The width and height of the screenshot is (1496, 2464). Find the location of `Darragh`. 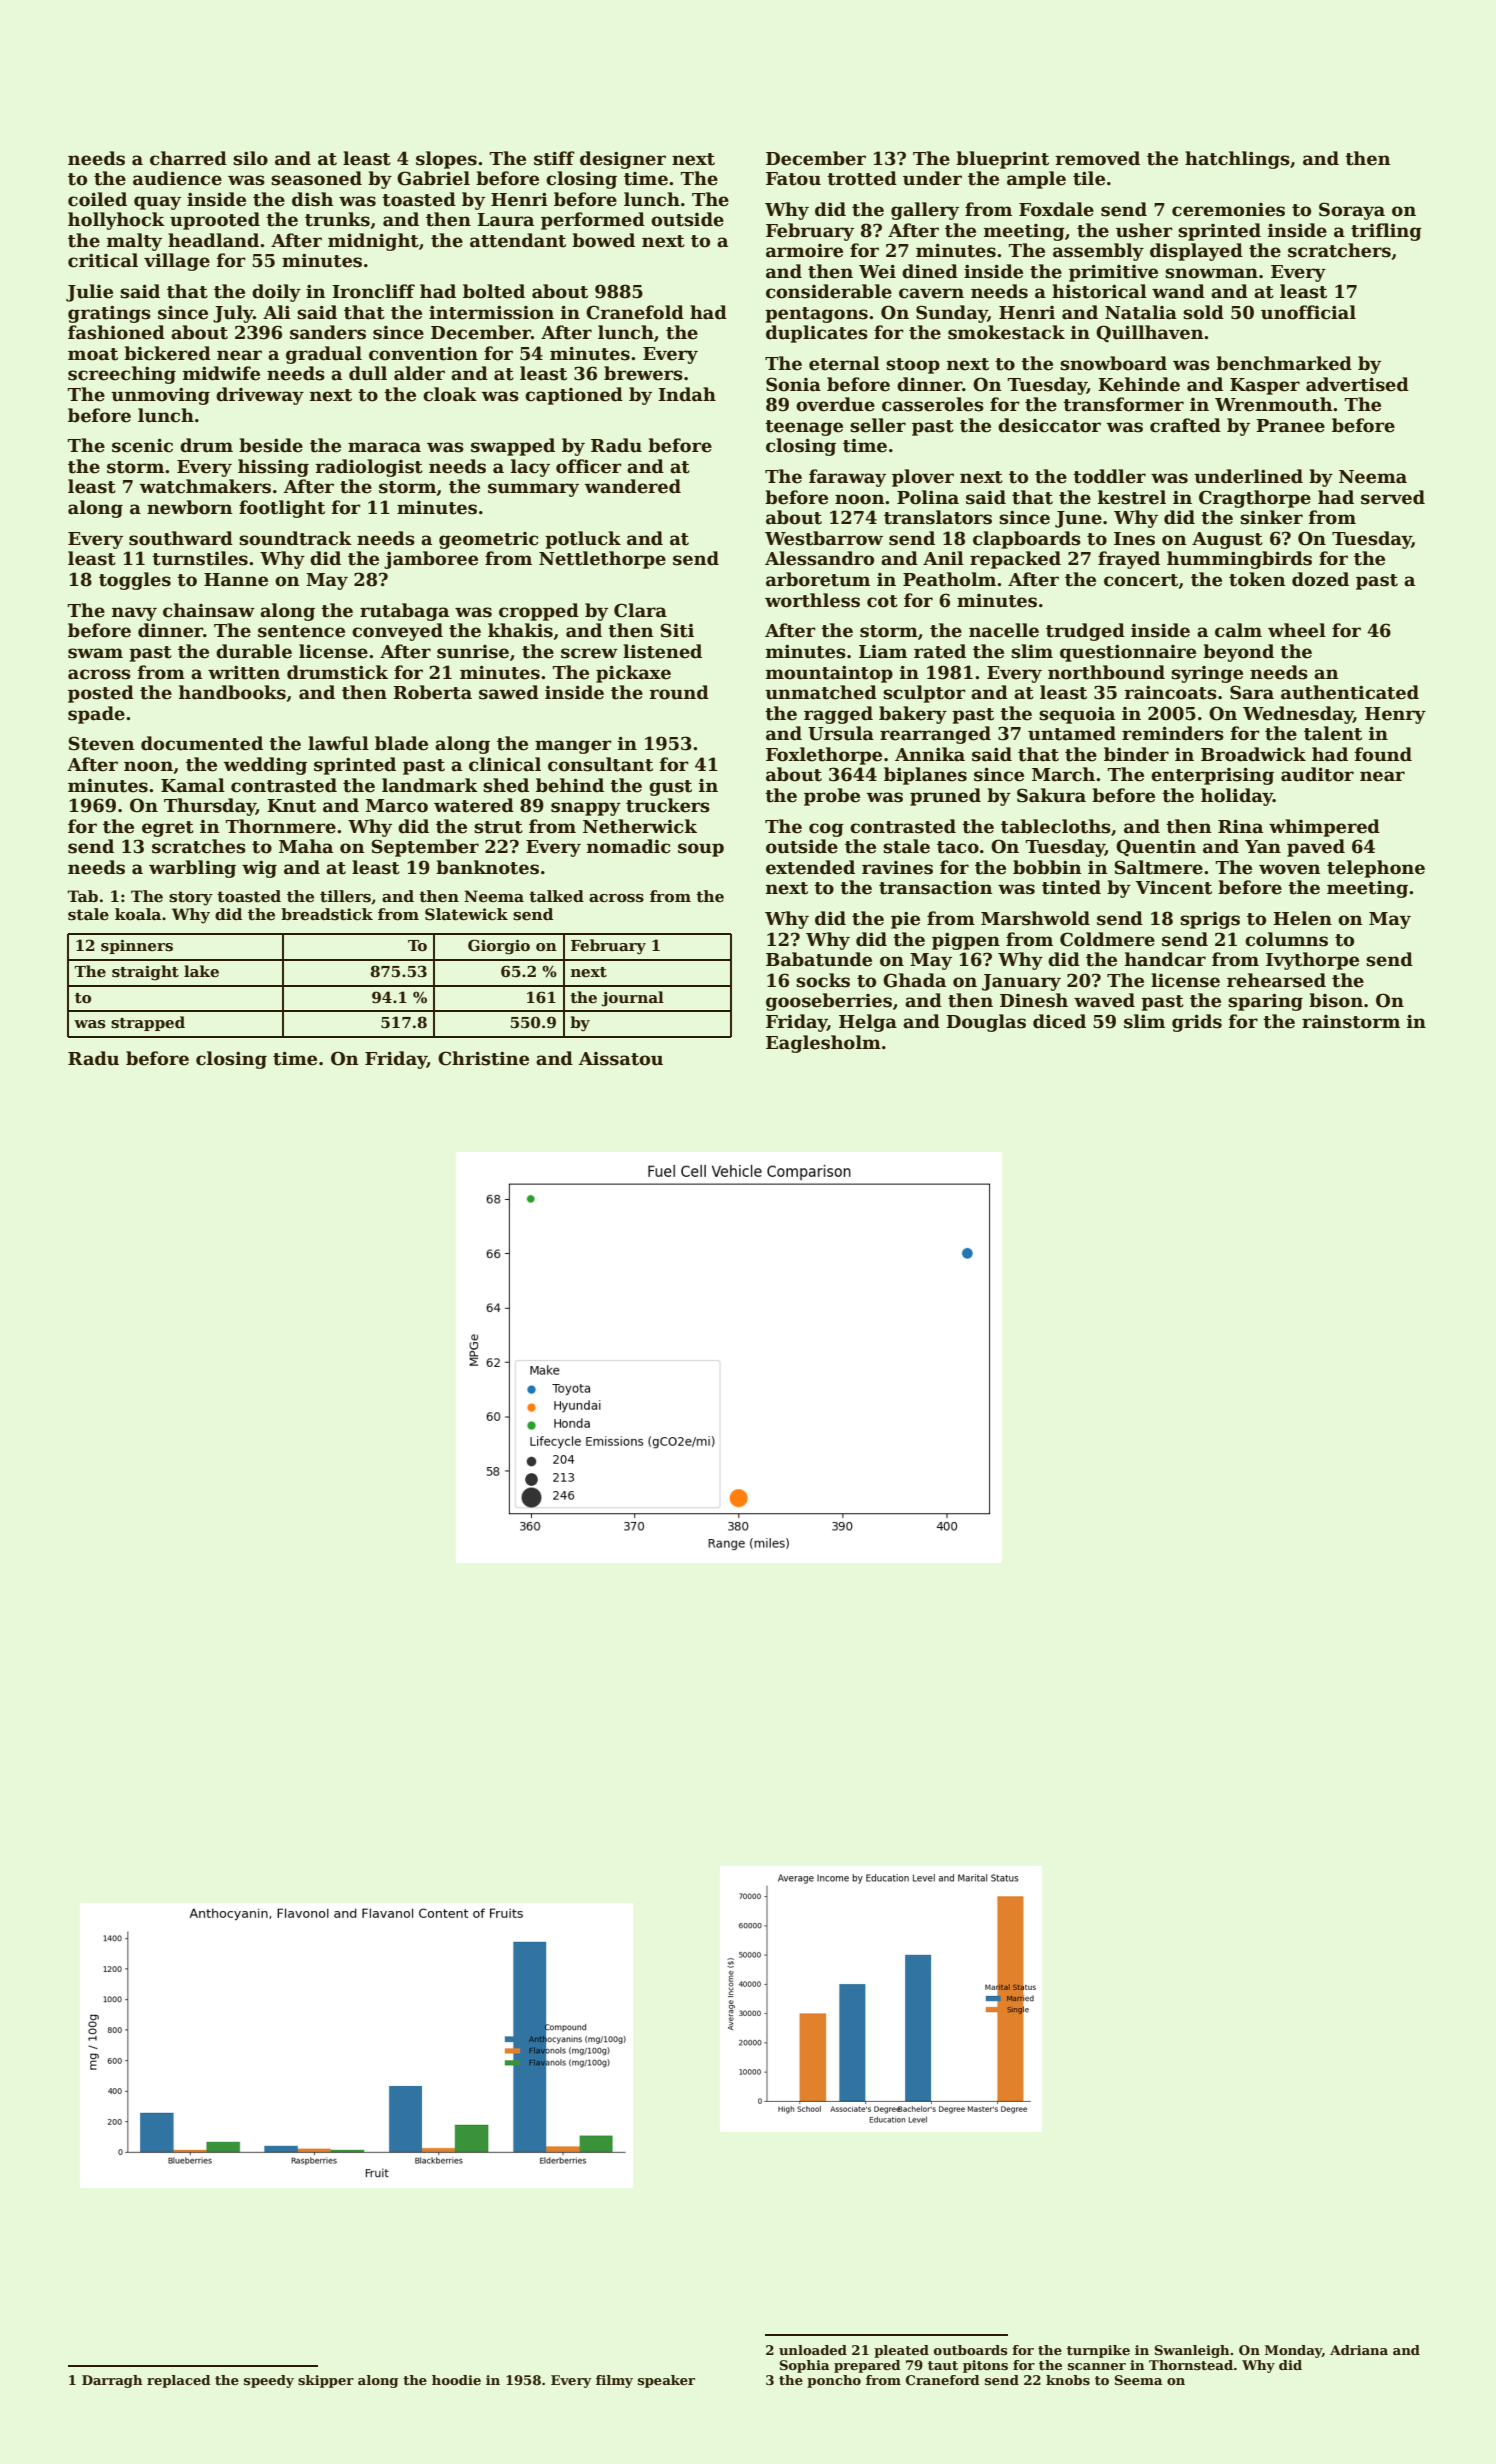

Darragh is located at coordinates (112, 2381).
